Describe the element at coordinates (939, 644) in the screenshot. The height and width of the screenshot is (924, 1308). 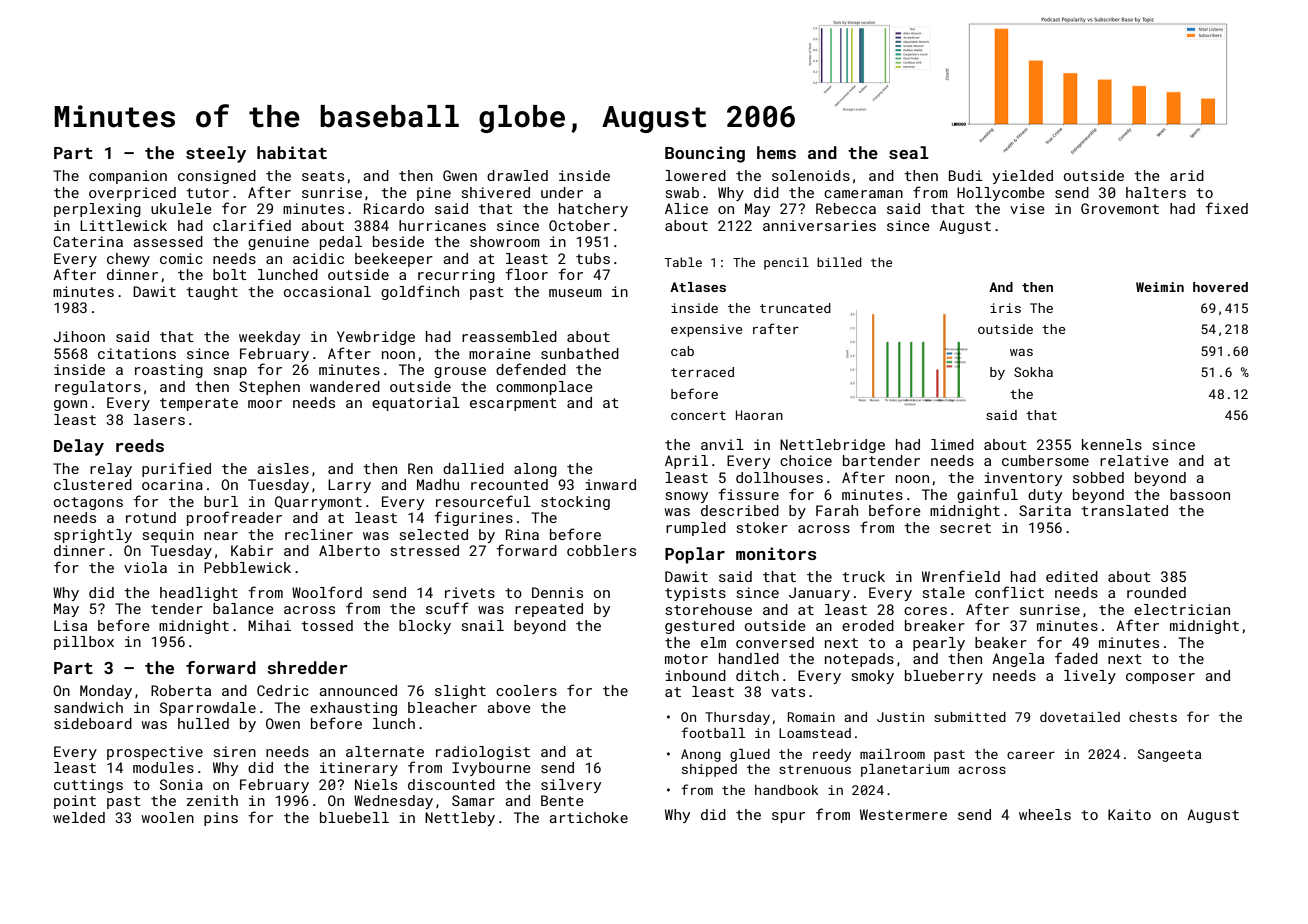
I see `pearly` at that location.
